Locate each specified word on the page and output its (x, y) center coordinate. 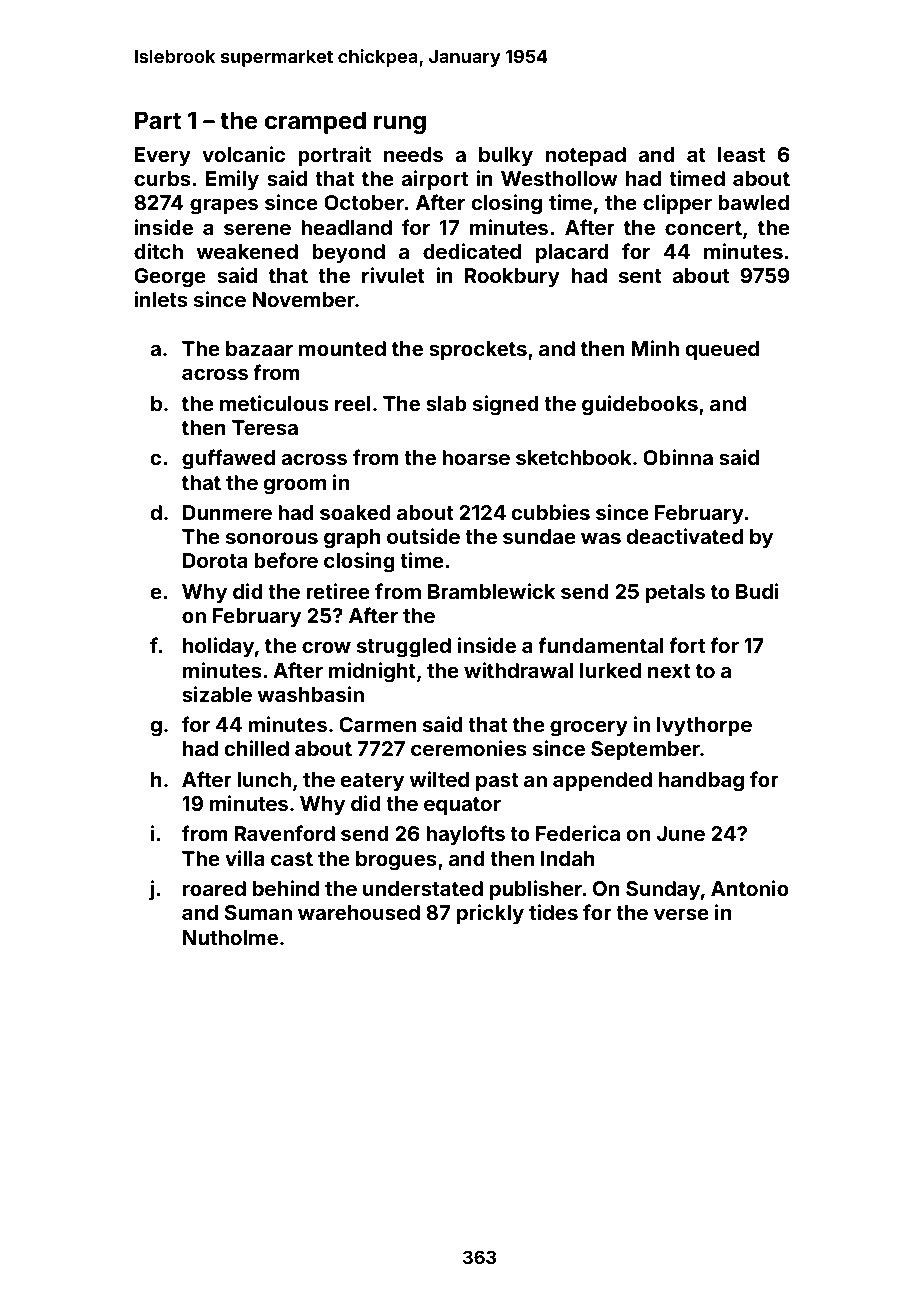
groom (294, 486)
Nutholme (230, 937)
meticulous (274, 403)
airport (434, 180)
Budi (757, 591)
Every (163, 157)
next (669, 671)
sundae (539, 536)
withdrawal (518, 670)
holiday (218, 647)
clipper (677, 204)
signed (506, 405)
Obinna (678, 457)
